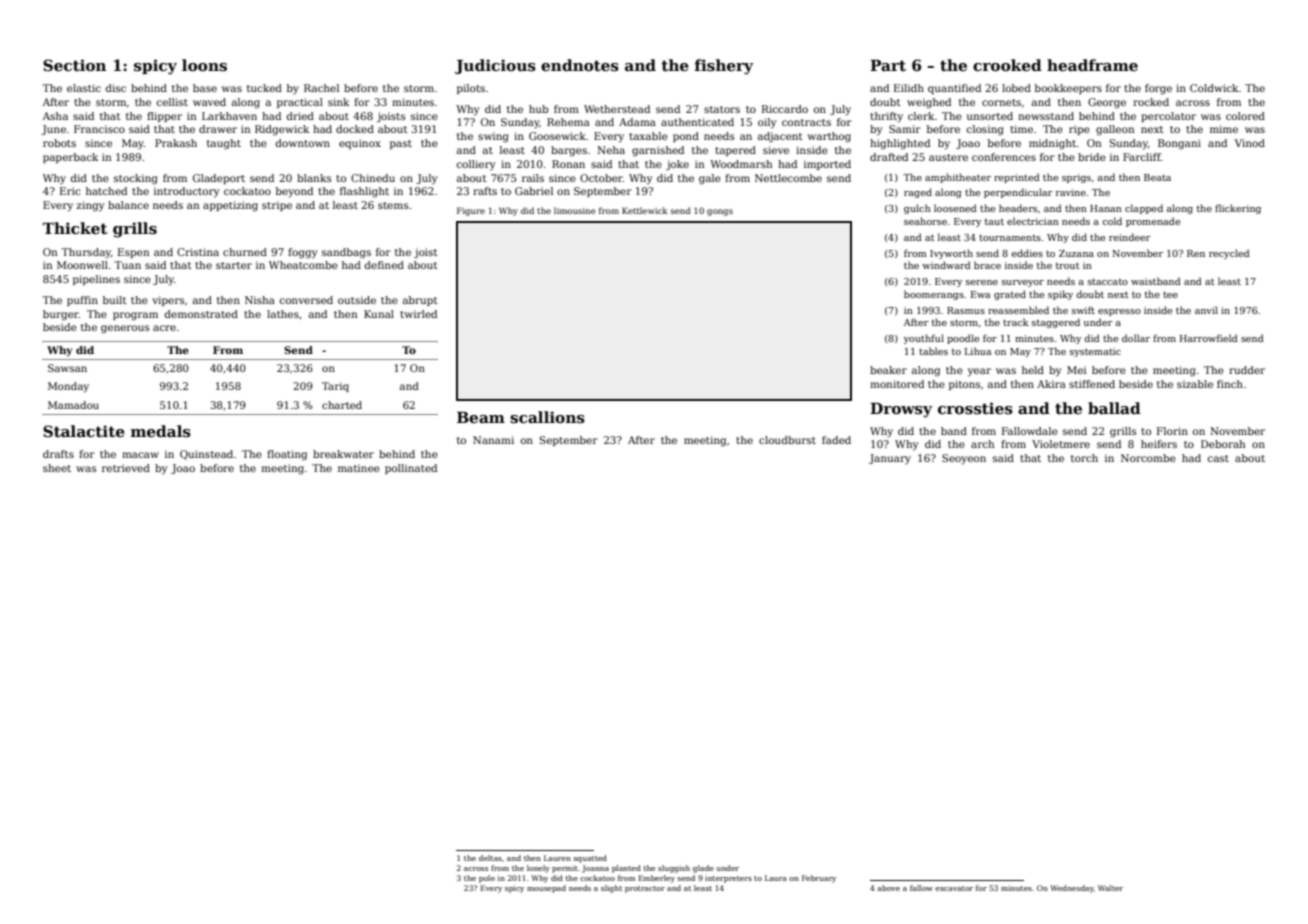  Describe the element at coordinates (964, 459) in the screenshot. I see `Seoyeon` at that location.
